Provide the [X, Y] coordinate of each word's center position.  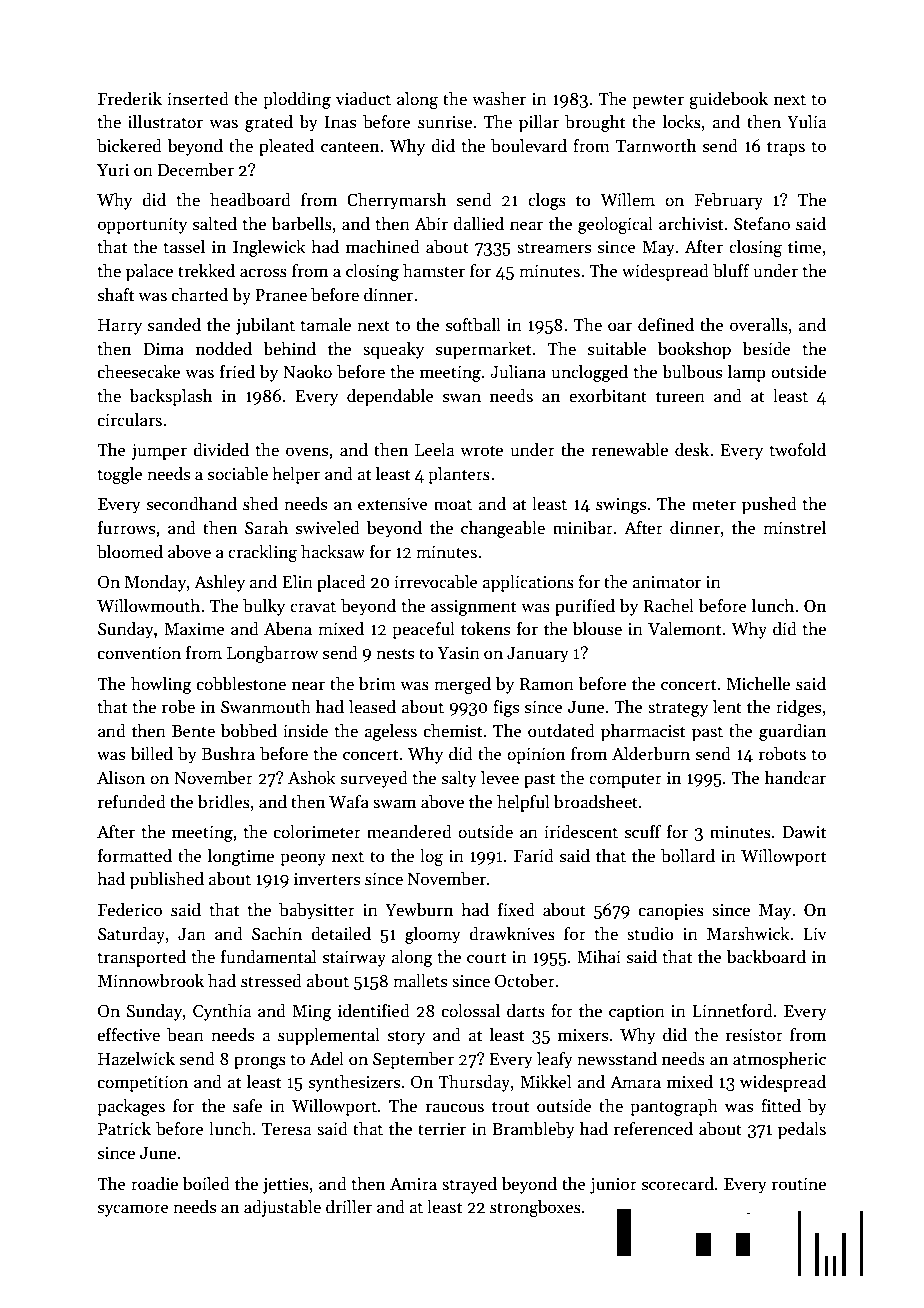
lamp [747, 373]
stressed [271, 981]
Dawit [804, 832]
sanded [174, 325]
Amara [635, 1082]
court [486, 957]
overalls [759, 325]
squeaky [393, 350]
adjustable [282, 1208]
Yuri [113, 170]
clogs [547, 201]
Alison [121, 778]
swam [394, 804]
